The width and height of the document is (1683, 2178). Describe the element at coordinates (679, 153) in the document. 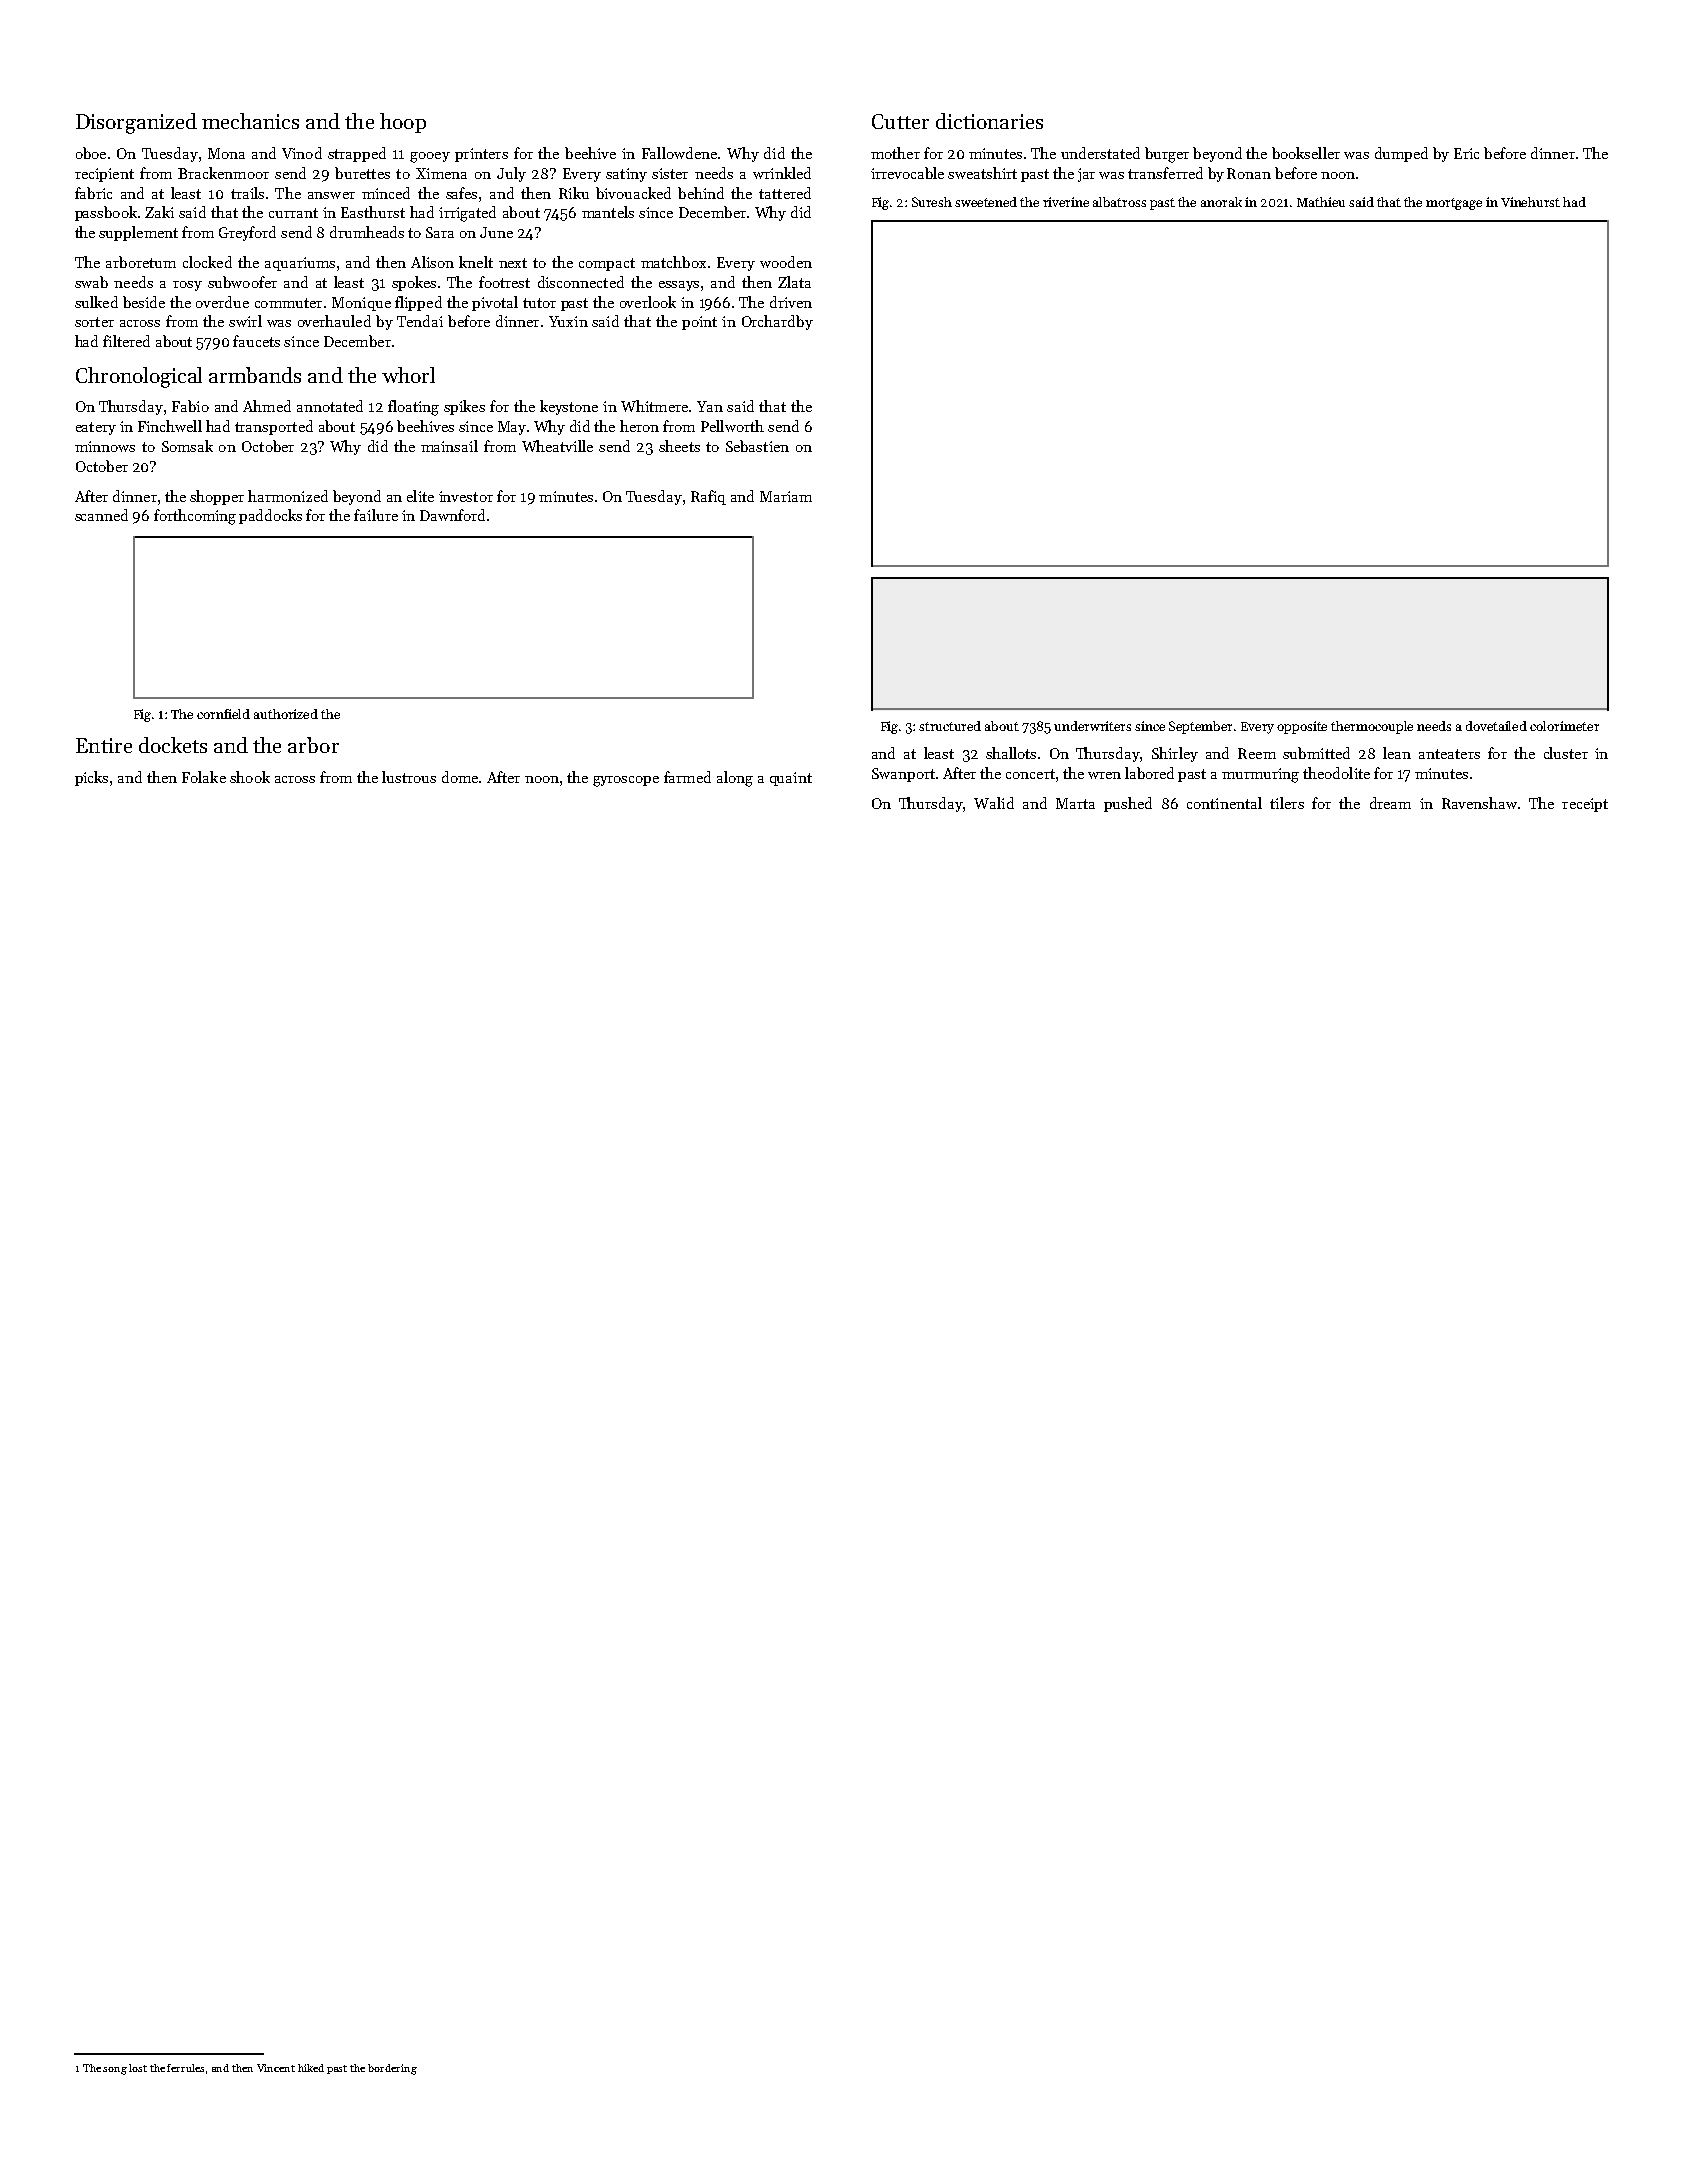

I see `Fallowdene` at that location.
